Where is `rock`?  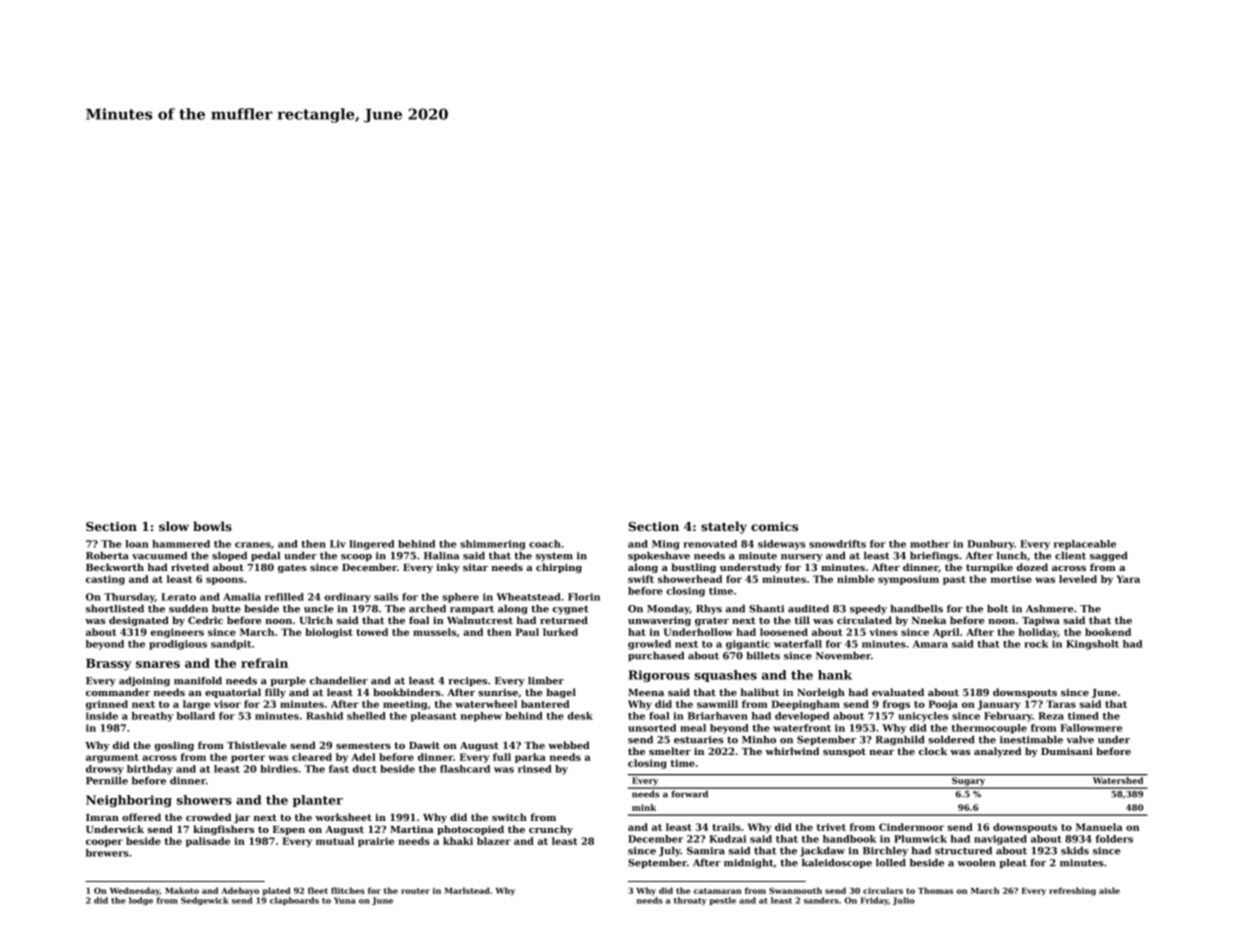 rock is located at coordinates (1036, 644).
